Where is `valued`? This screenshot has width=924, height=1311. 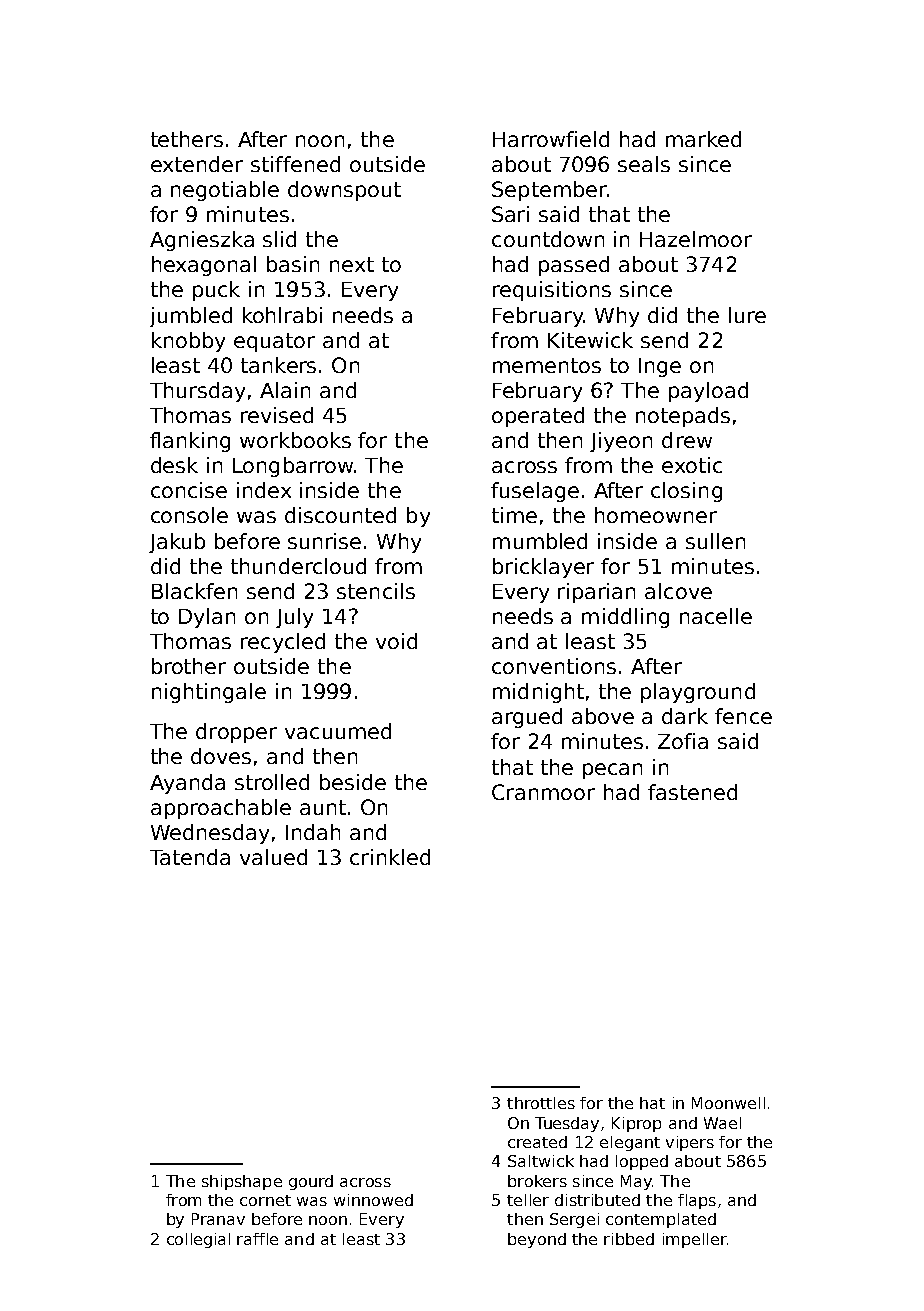
valued is located at coordinates (273, 857).
